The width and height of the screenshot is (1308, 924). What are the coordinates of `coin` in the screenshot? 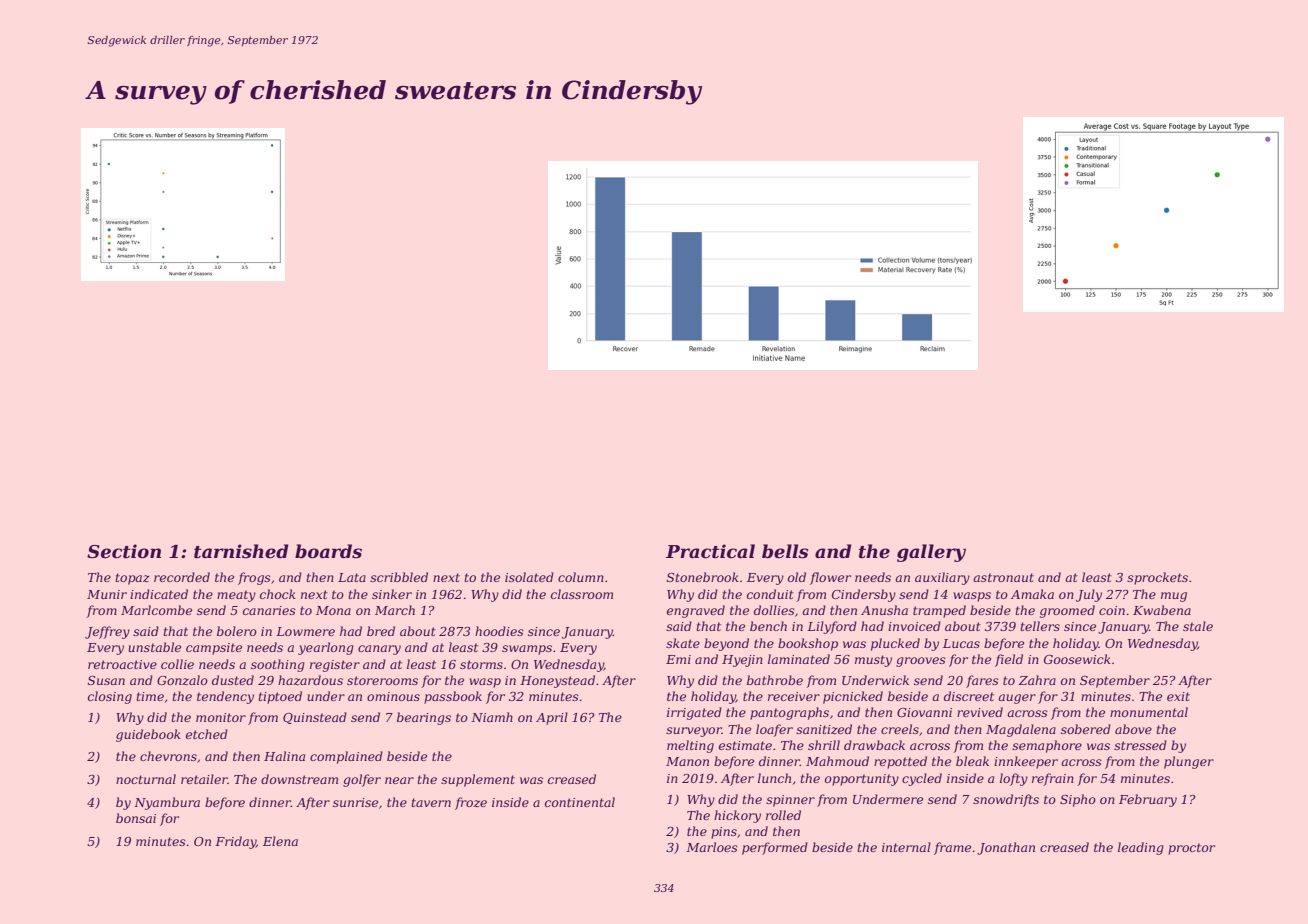 It's located at (1112, 610).
